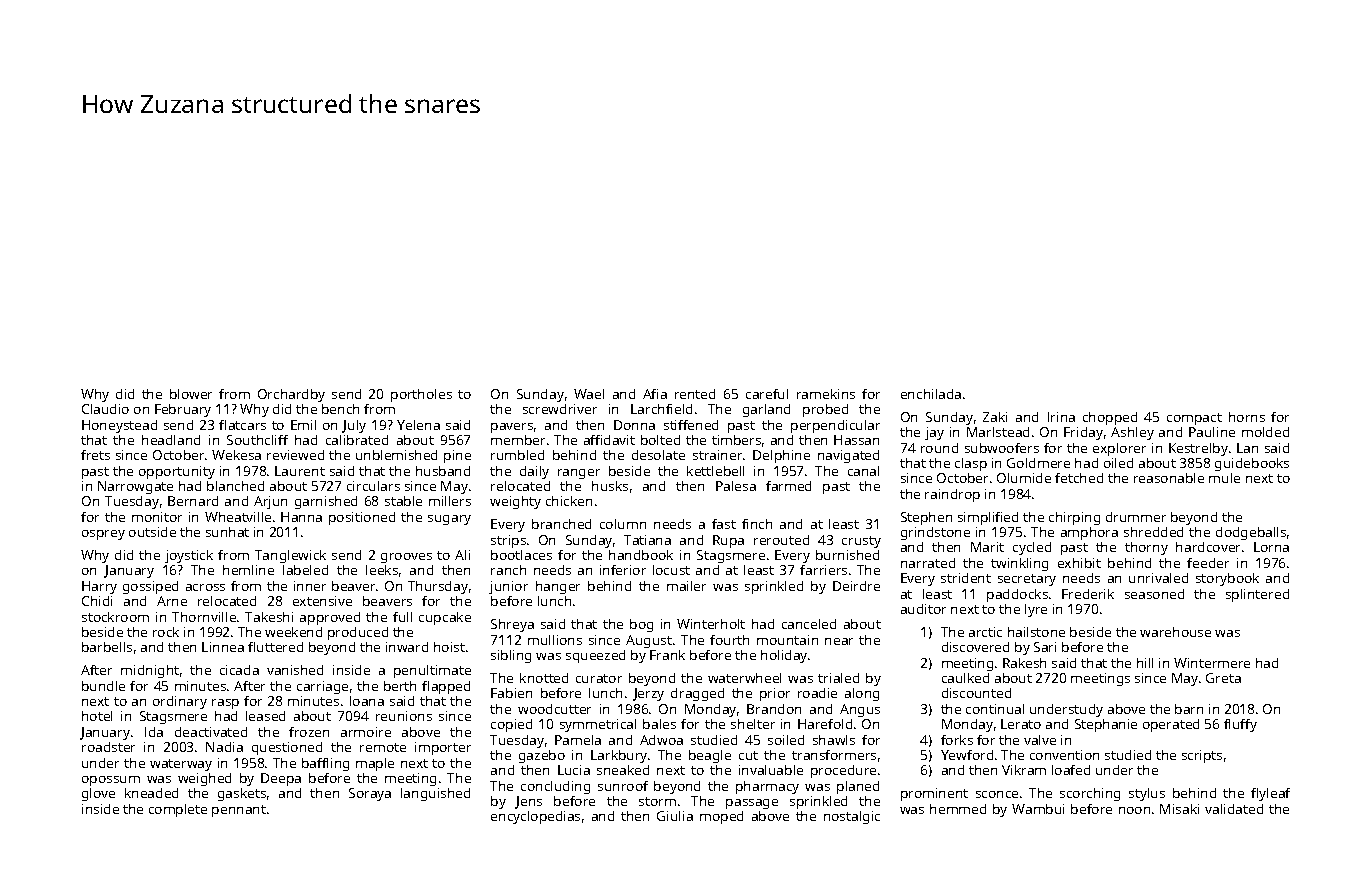 The width and height of the screenshot is (1372, 887). Describe the element at coordinates (928, 563) in the screenshot. I see `narrated` at that location.
